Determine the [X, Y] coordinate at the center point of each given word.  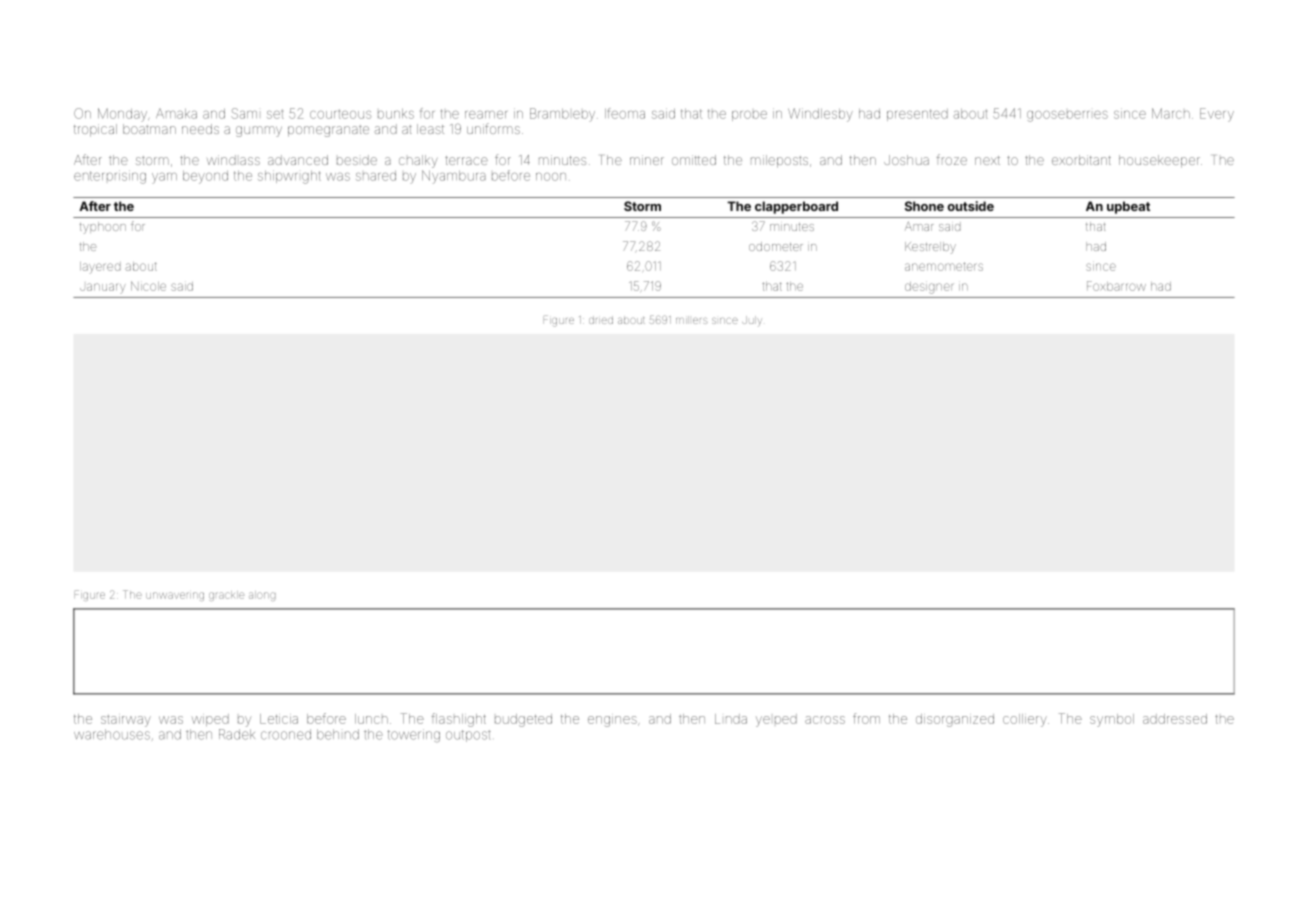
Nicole [148, 286]
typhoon [103, 228]
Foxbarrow [1116, 286]
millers [692, 320]
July [752, 320]
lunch [371, 719]
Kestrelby [930, 248]
